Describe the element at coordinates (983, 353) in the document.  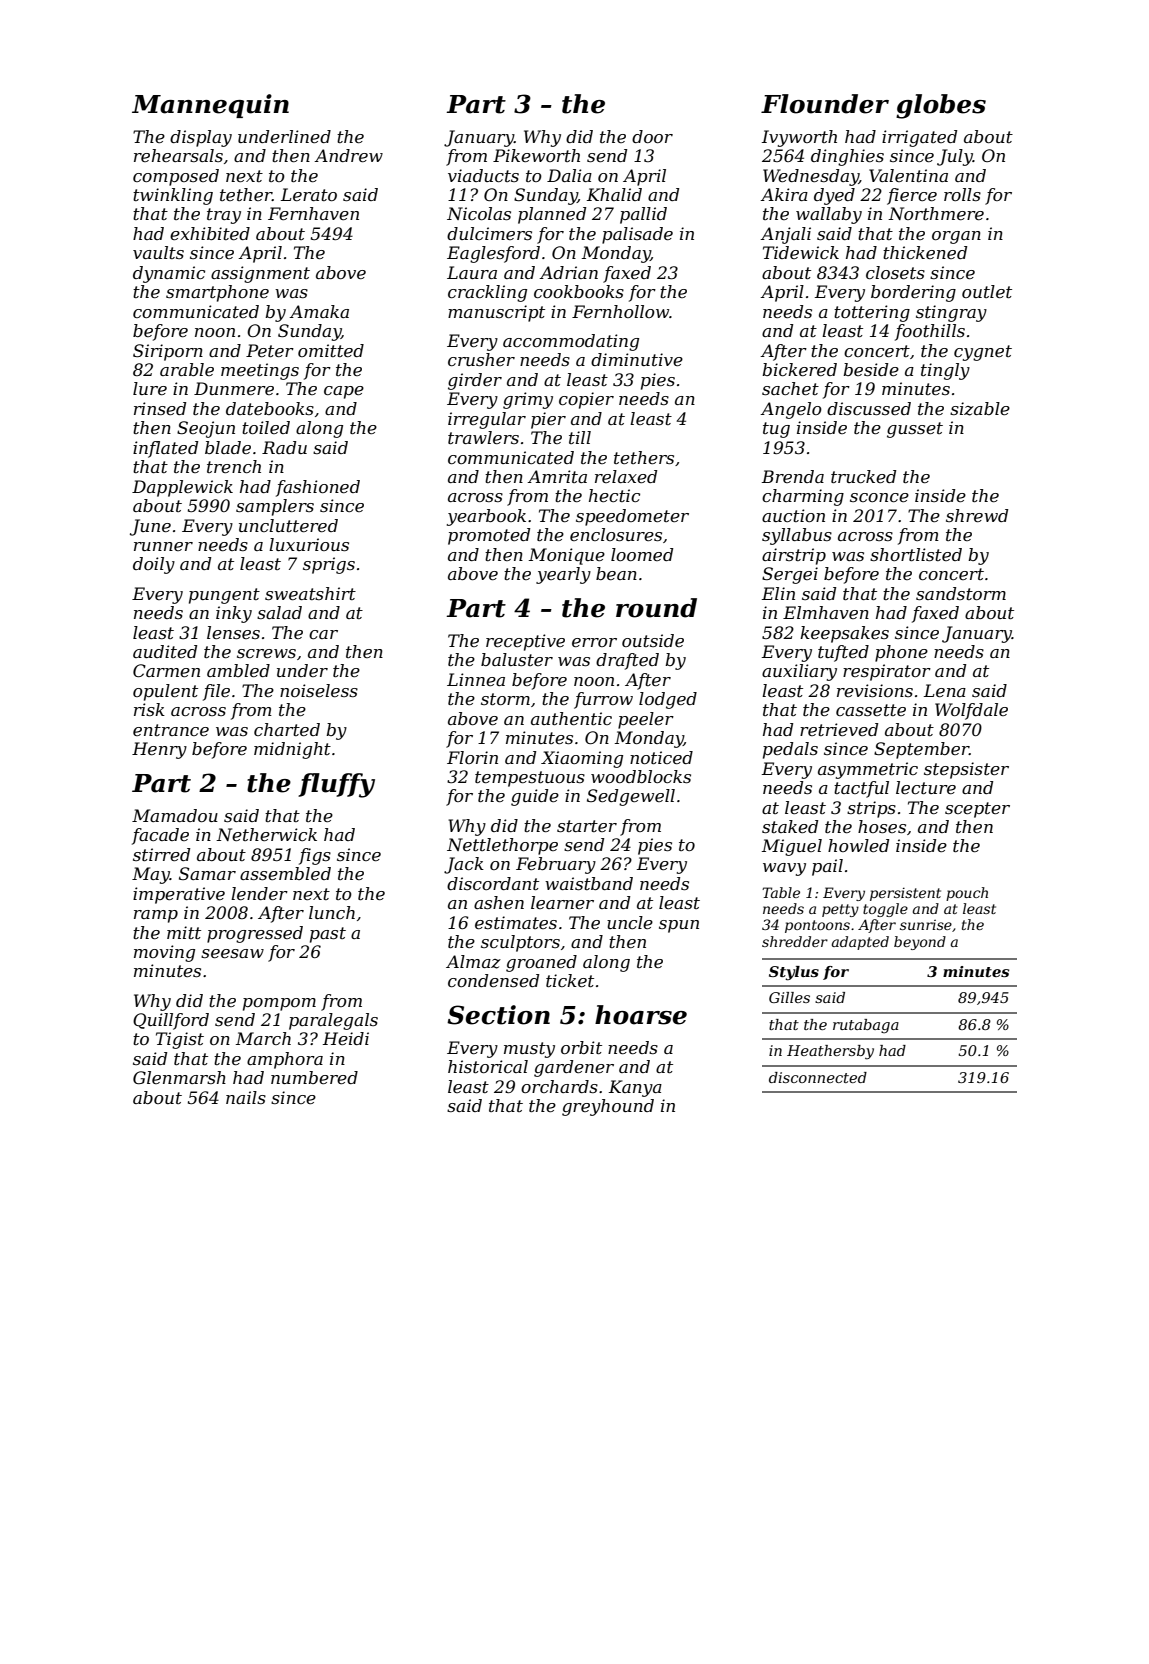
I see `cygnet` at that location.
